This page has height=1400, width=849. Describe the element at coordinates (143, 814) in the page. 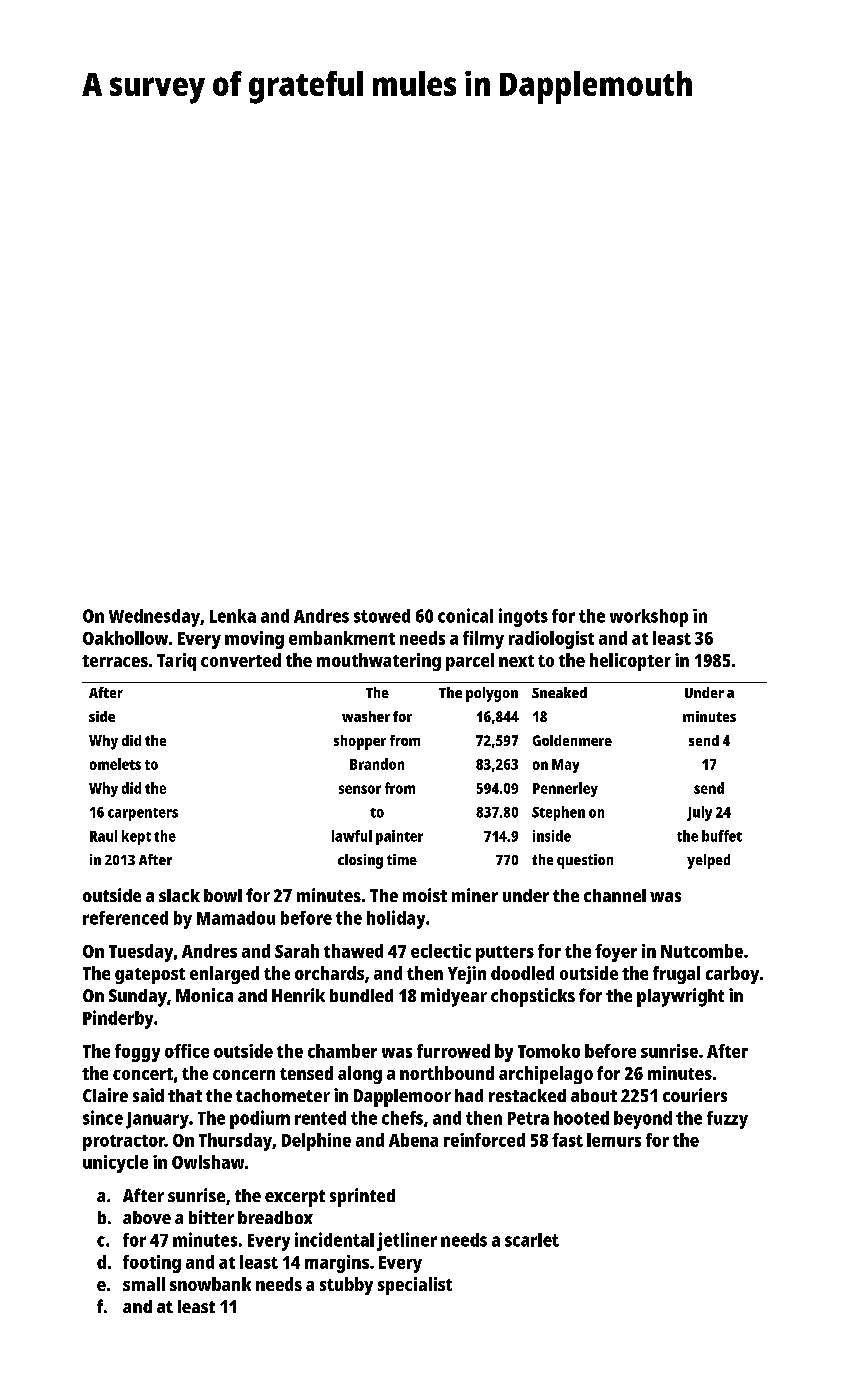

I see `carpenters` at that location.
